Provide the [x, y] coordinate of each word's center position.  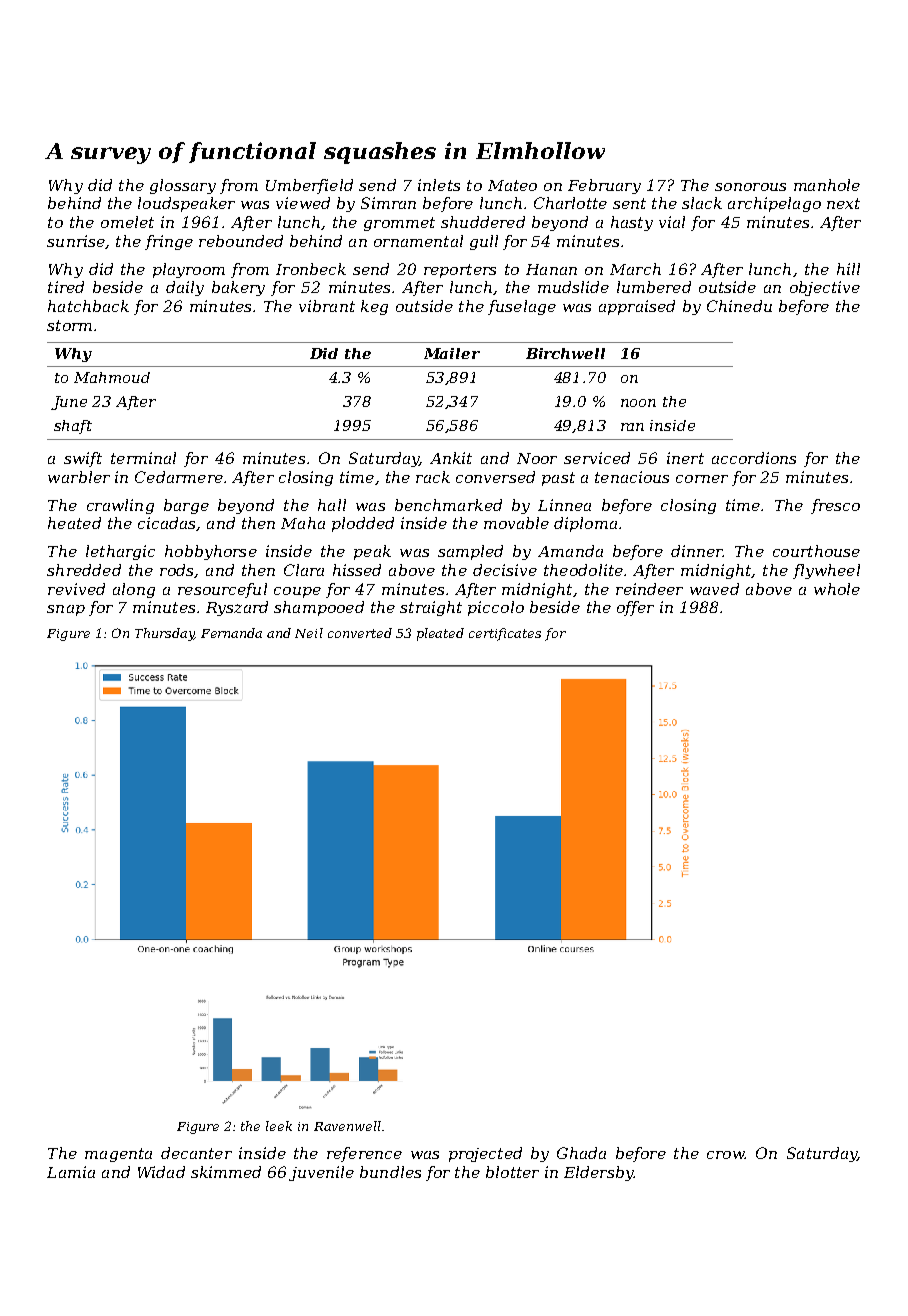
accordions [754, 458]
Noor [537, 458]
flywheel [826, 571]
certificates [505, 634]
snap [66, 610]
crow [726, 1155]
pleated [440, 634]
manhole [827, 185]
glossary [183, 186]
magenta [118, 1155]
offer [635, 608]
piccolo [496, 608]
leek [279, 1126]
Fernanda [231, 633]
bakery [238, 288]
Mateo [512, 185]
